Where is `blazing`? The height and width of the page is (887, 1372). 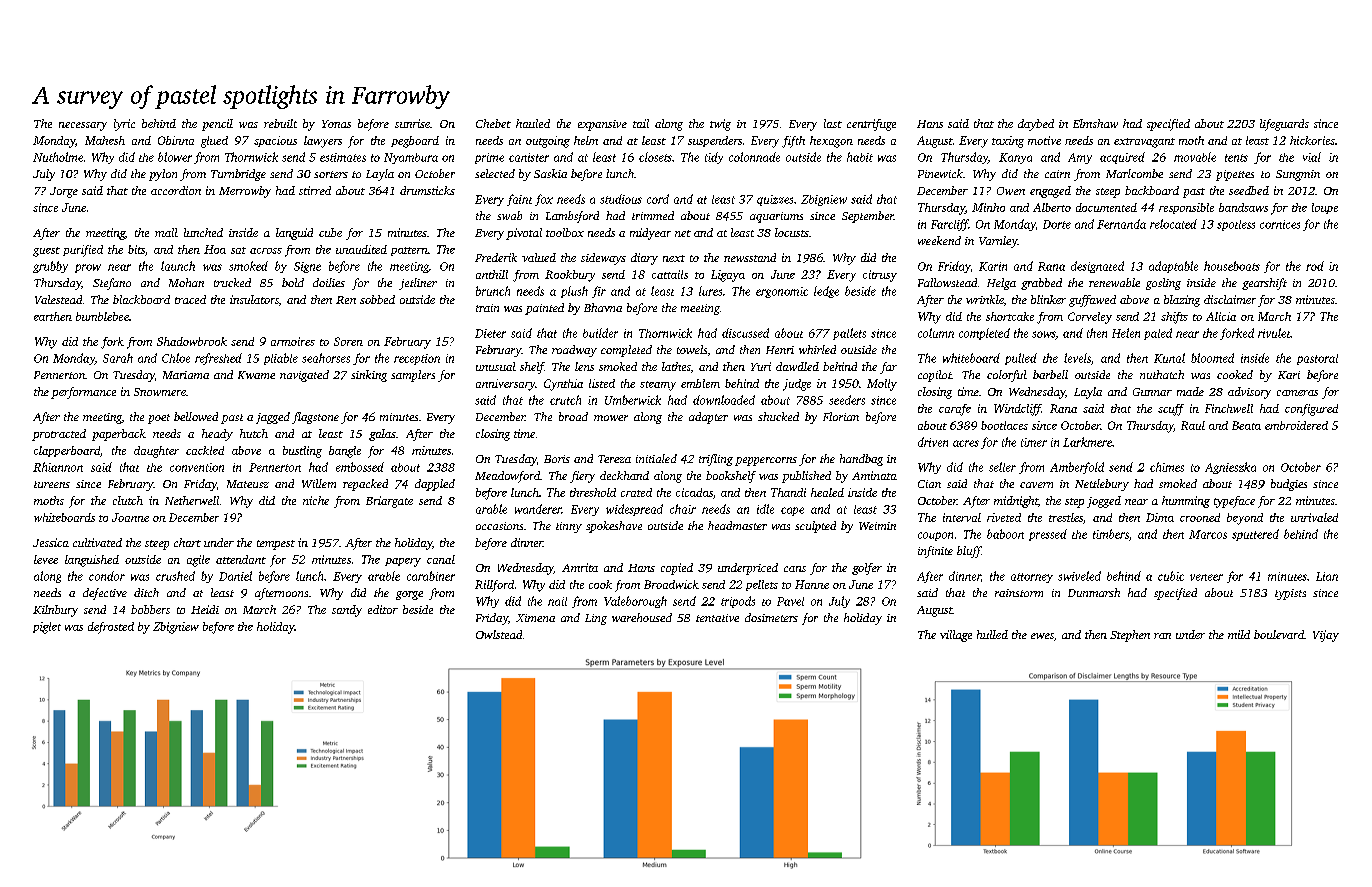
blazing is located at coordinates (1182, 301).
